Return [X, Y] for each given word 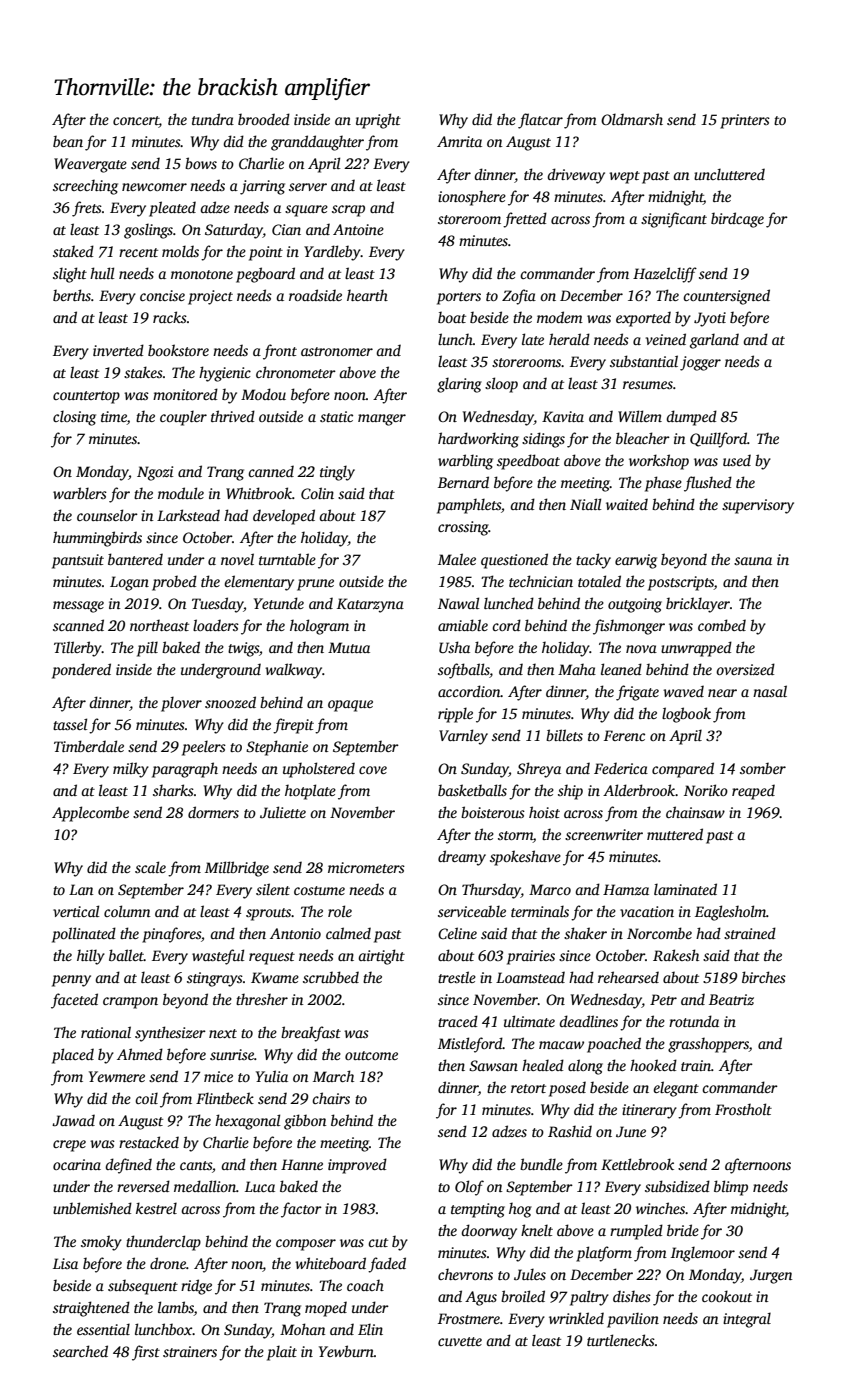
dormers [213, 812]
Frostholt [743, 1109]
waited [627, 504]
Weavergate [90, 165]
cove [373, 770]
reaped [753, 792]
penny [71, 981]
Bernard [463, 482]
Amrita [459, 141]
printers [745, 121]
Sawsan [493, 1065]
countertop [86, 397]
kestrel [156, 1208]
